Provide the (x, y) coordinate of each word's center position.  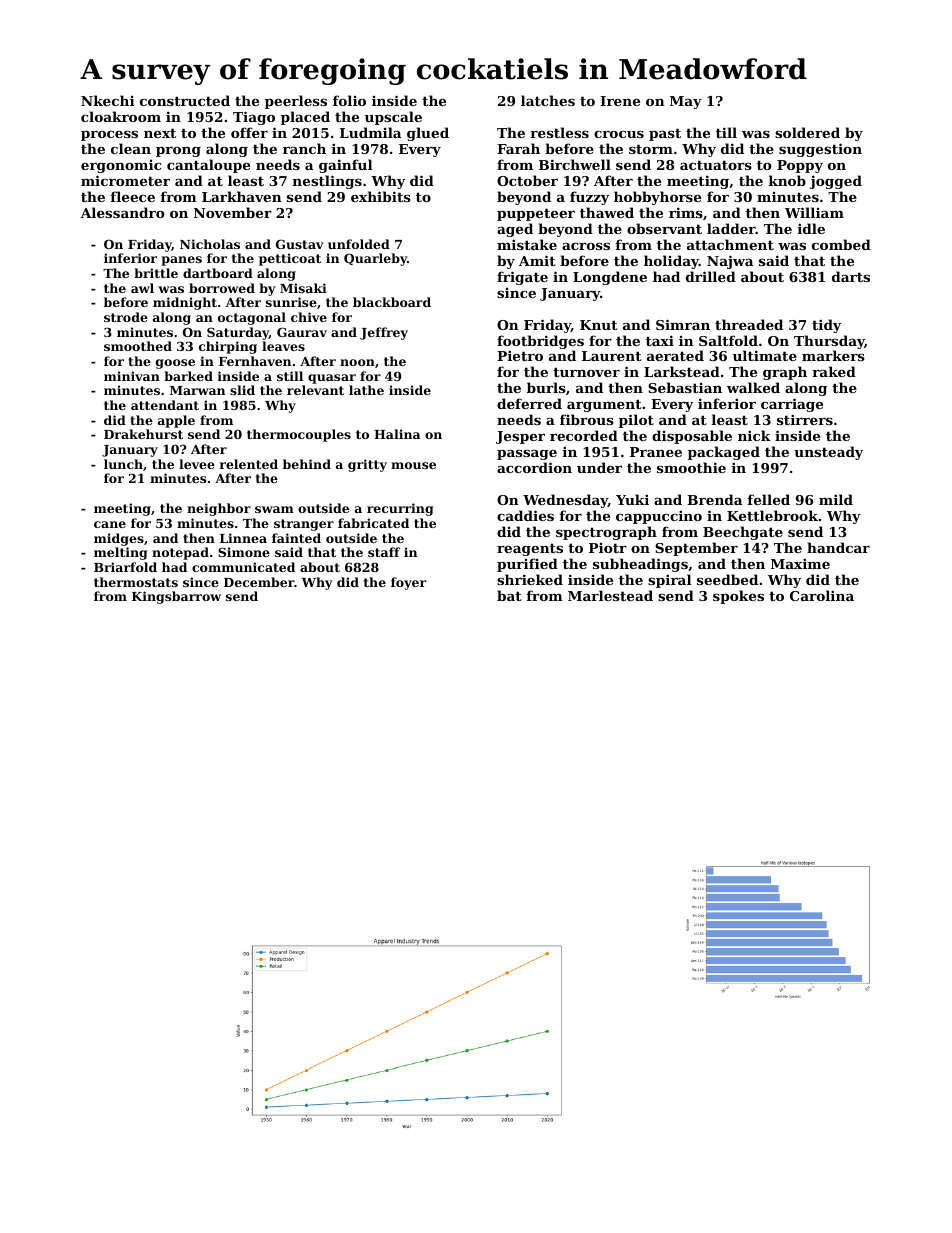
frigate (522, 278)
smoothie (691, 467)
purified (527, 565)
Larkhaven (242, 196)
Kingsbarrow (176, 597)
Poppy (800, 166)
